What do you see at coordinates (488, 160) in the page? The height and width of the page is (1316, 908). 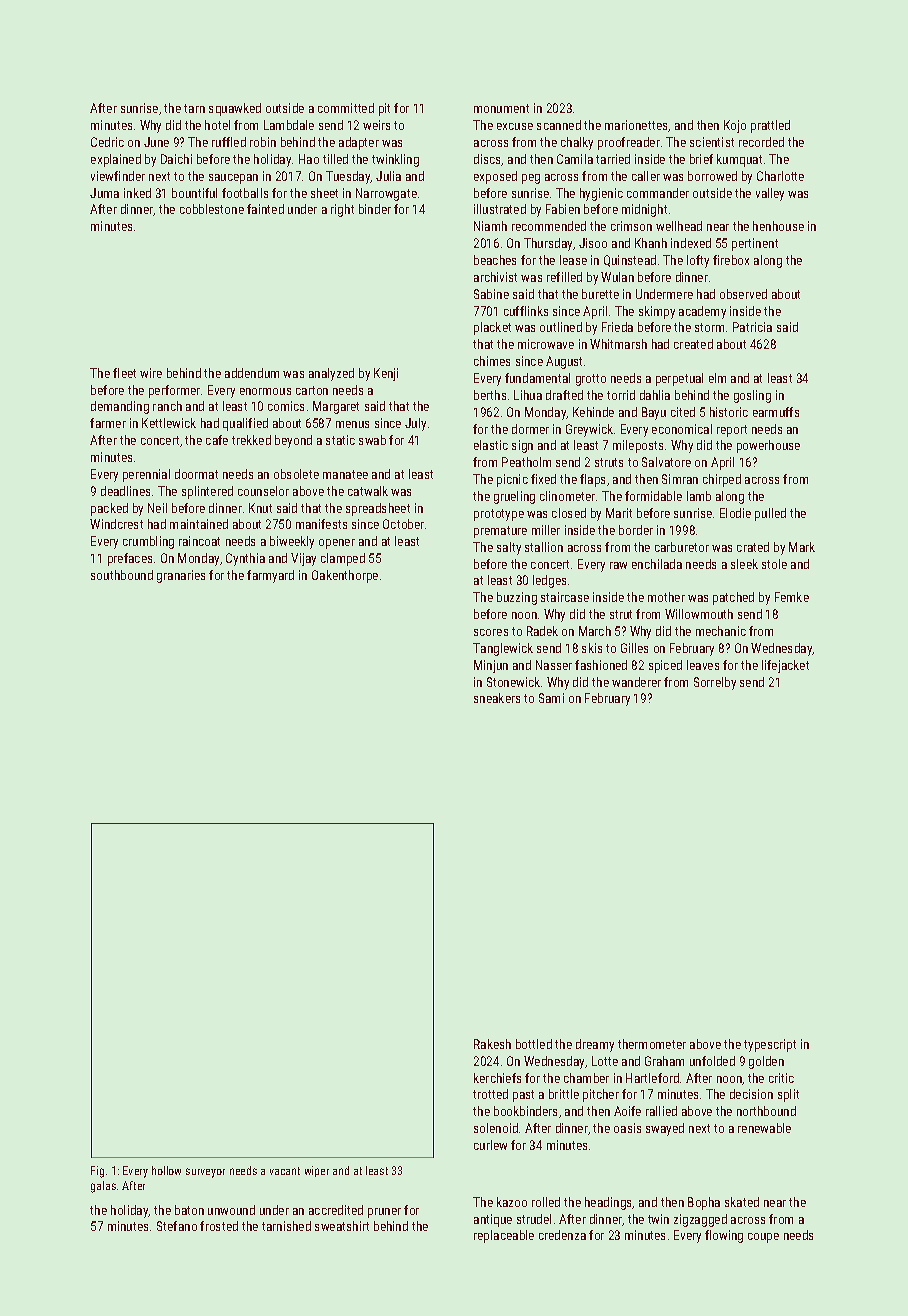 I see `discs` at bounding box center [488, 160].
